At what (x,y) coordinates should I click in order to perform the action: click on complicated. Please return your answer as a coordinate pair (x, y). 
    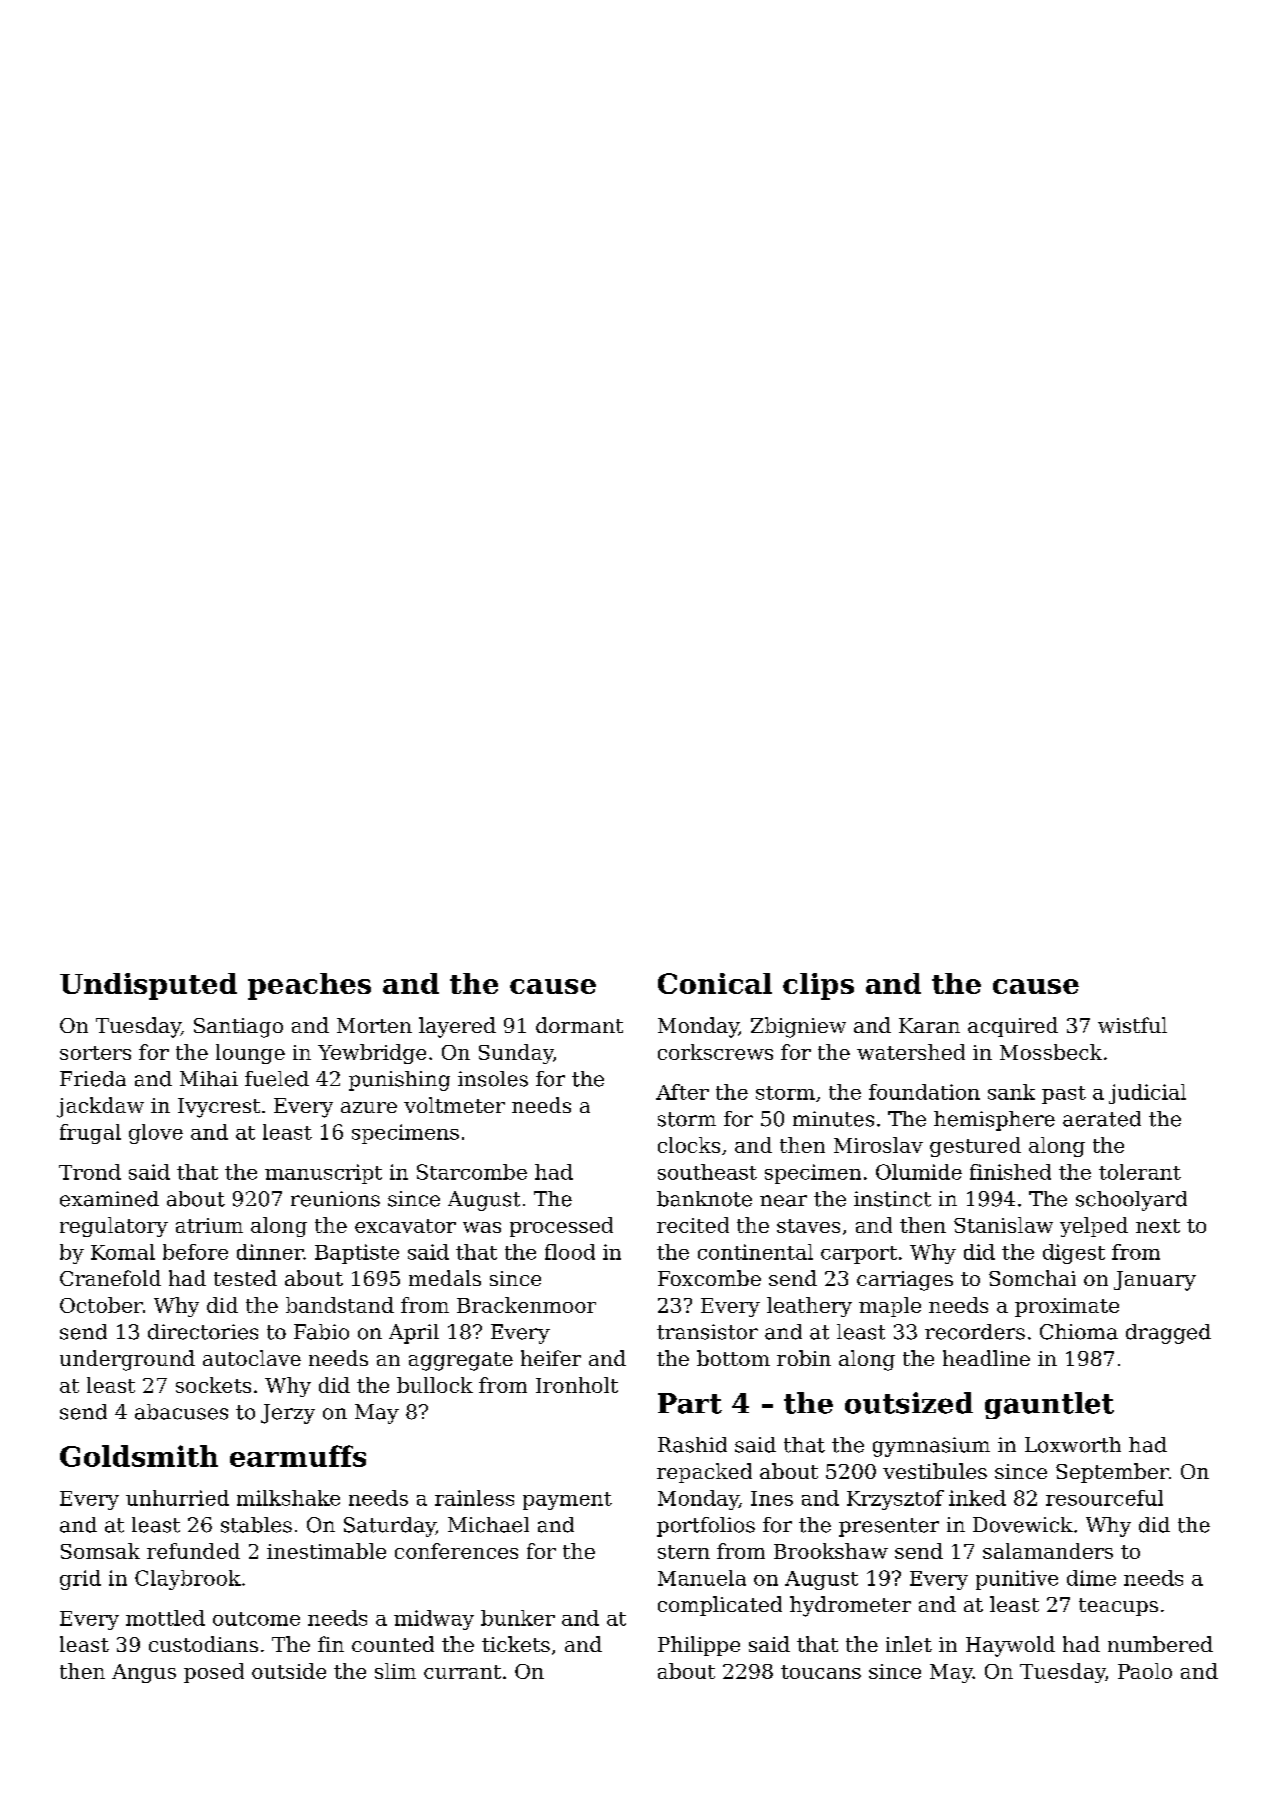
    Looking at the image, I should click on (720, 1606).
